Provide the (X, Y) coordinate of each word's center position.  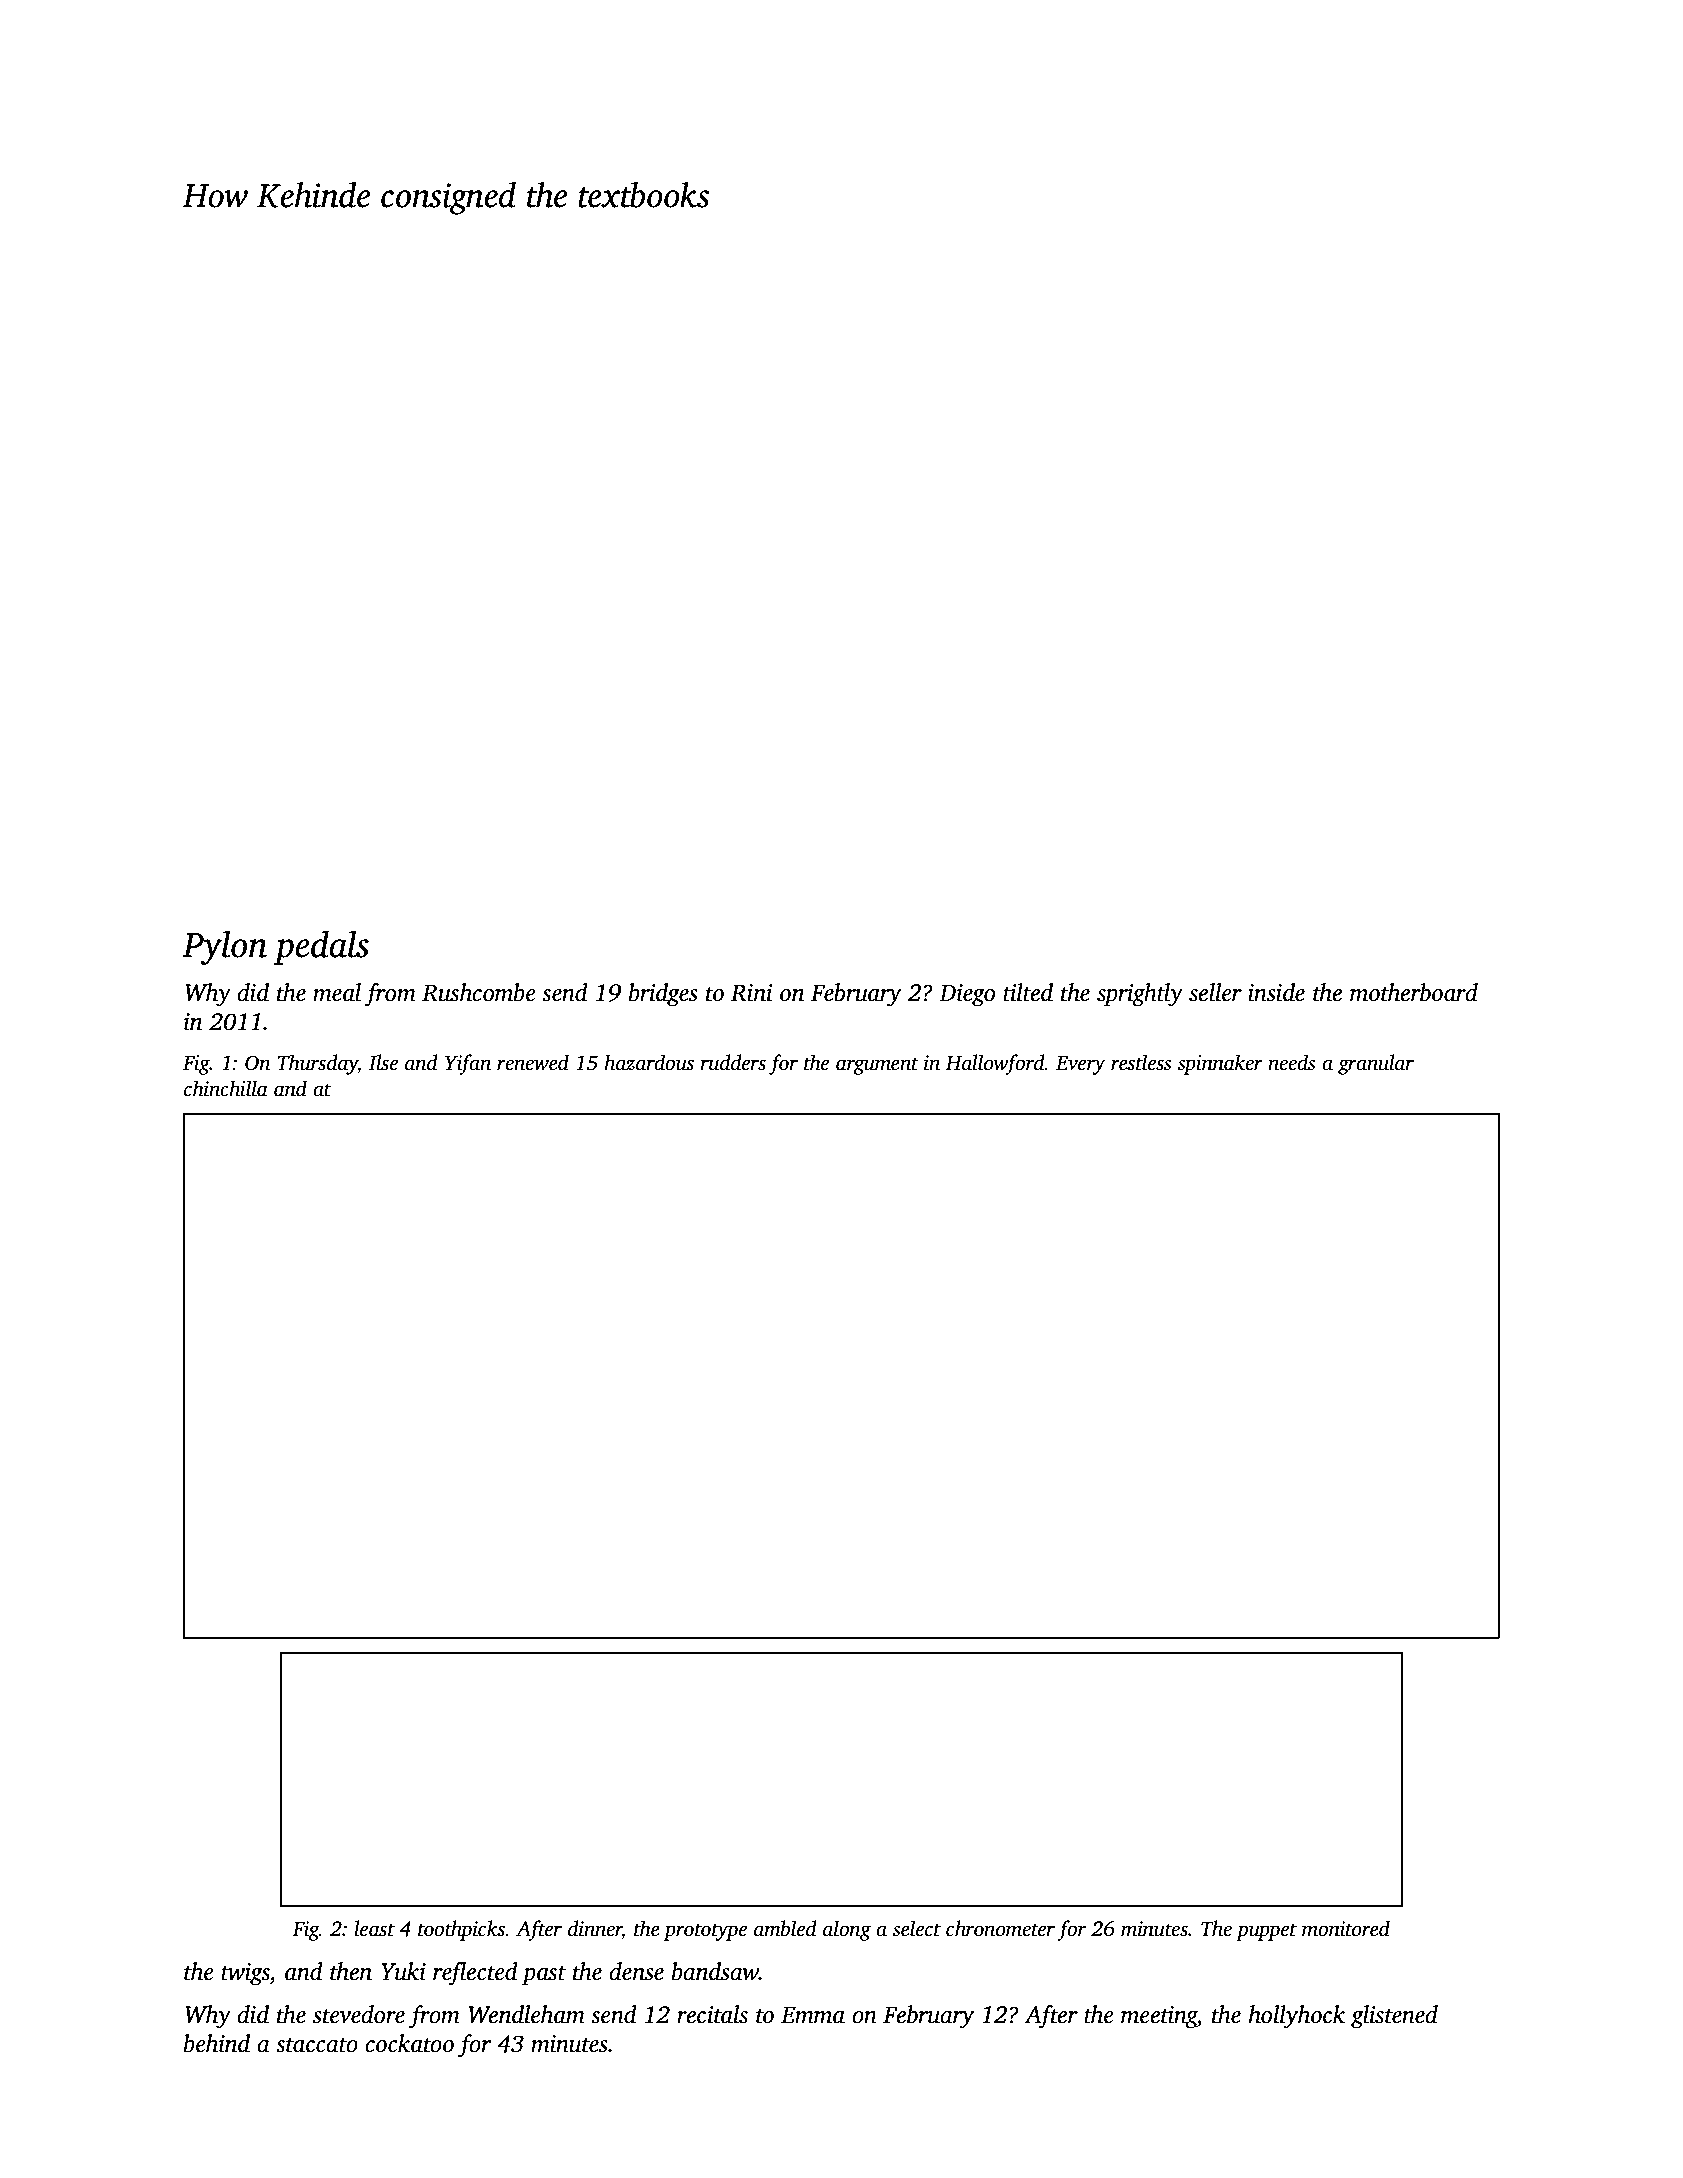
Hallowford (995, 1064)
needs (1292, 1062)
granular (1376, 1064)
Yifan (468, 1064)
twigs (245, 1974)
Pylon (224, 947)
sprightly (1140, 995)
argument (877, 1066)
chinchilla (226, 1088)
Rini (752, 993)
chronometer (1000, 1928)
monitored (1346, 1928)
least (374, 1928)
